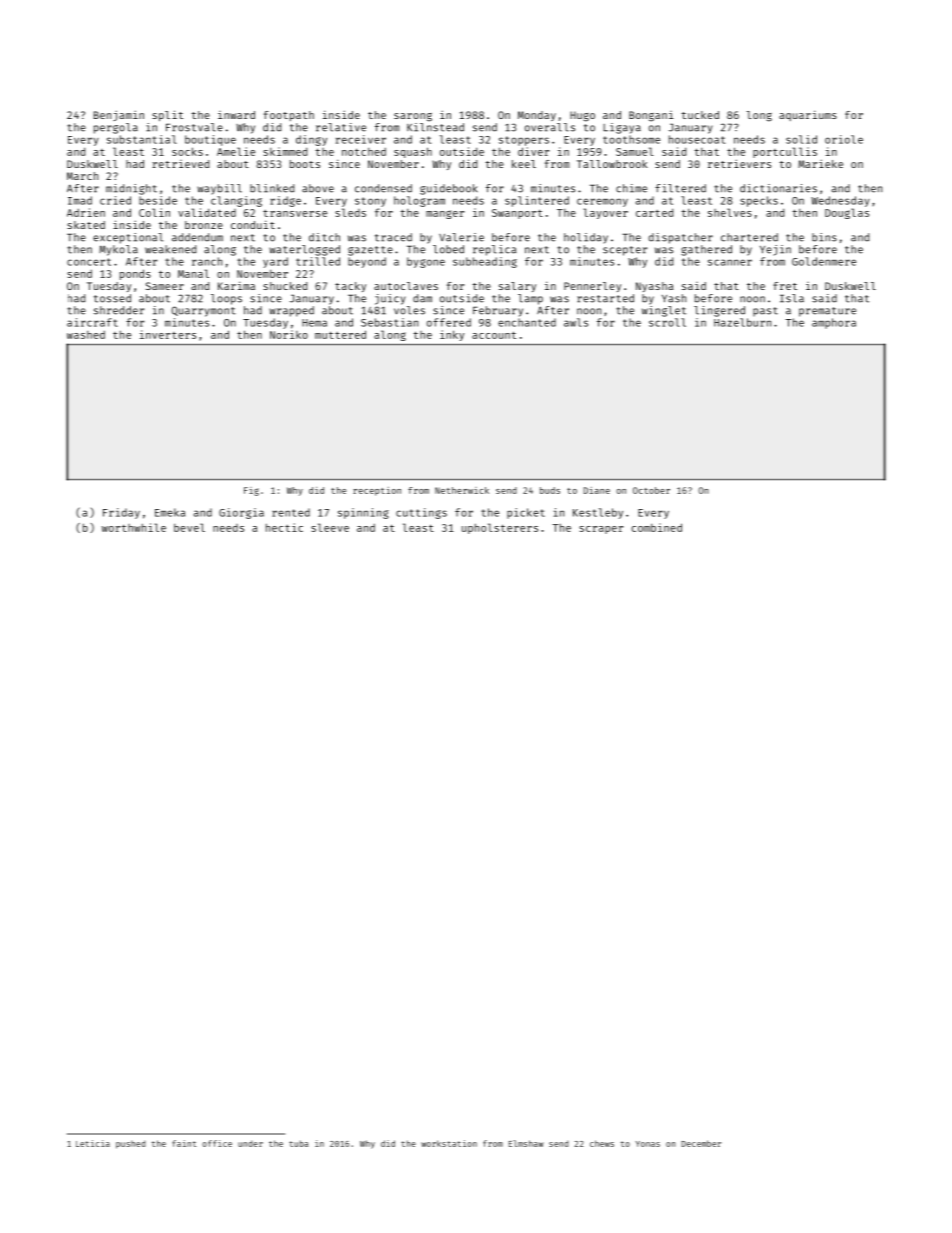 Image resolution: width=952 pixels, height=1233 pixels. What do you see at coordinates (526, 513) in the document?
I see `picket` at bounding box center [526, 513].
